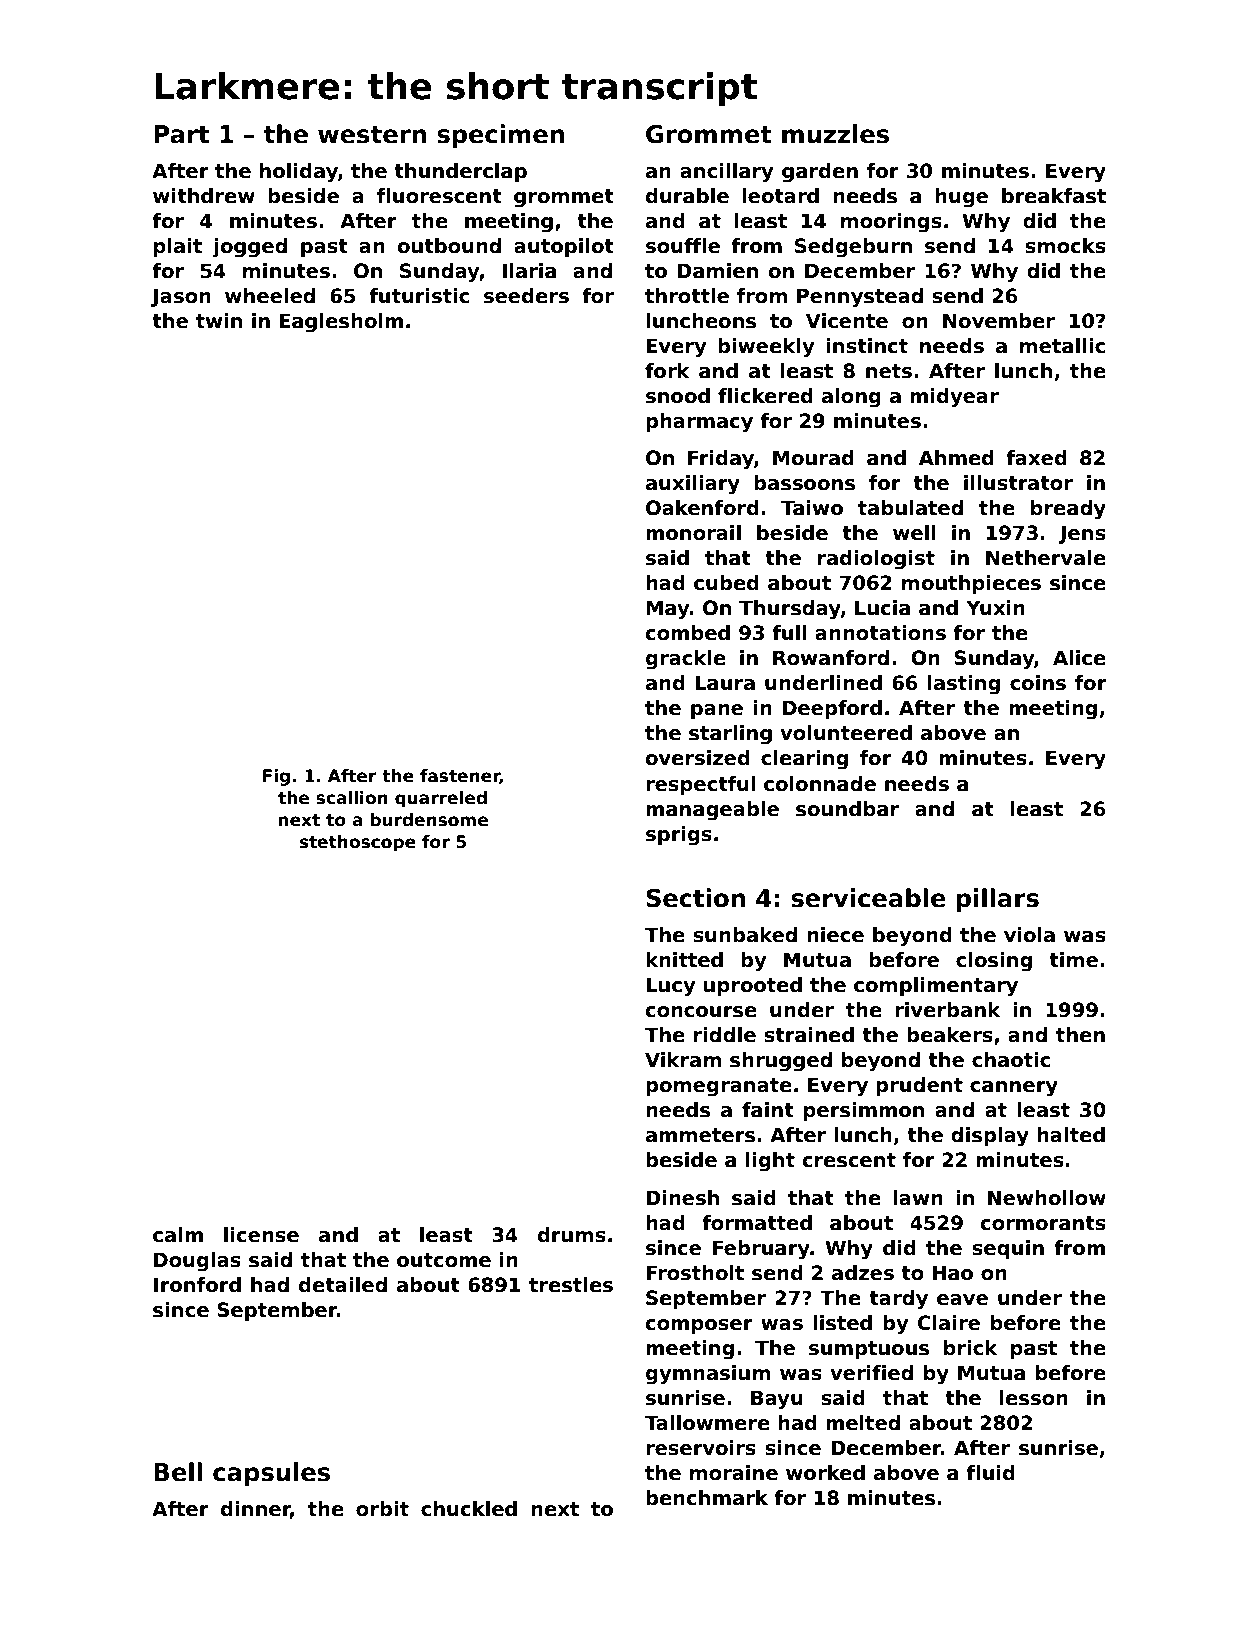 This screenshot has height=1629, width=1259. I want to click on license, so click(261, 1235).
